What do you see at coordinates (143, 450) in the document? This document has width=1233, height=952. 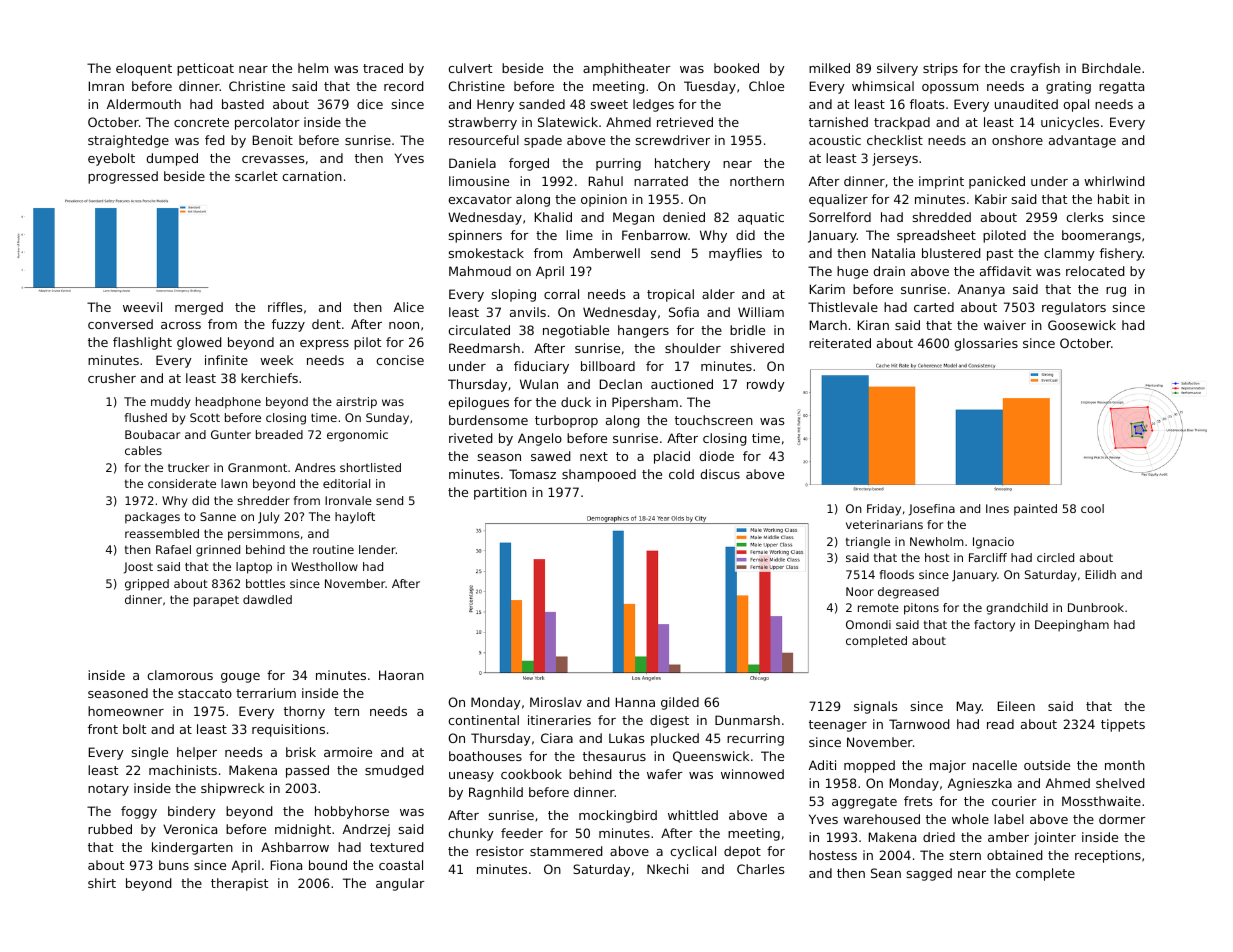 I see `cables` at bounding box center [143, 450].
